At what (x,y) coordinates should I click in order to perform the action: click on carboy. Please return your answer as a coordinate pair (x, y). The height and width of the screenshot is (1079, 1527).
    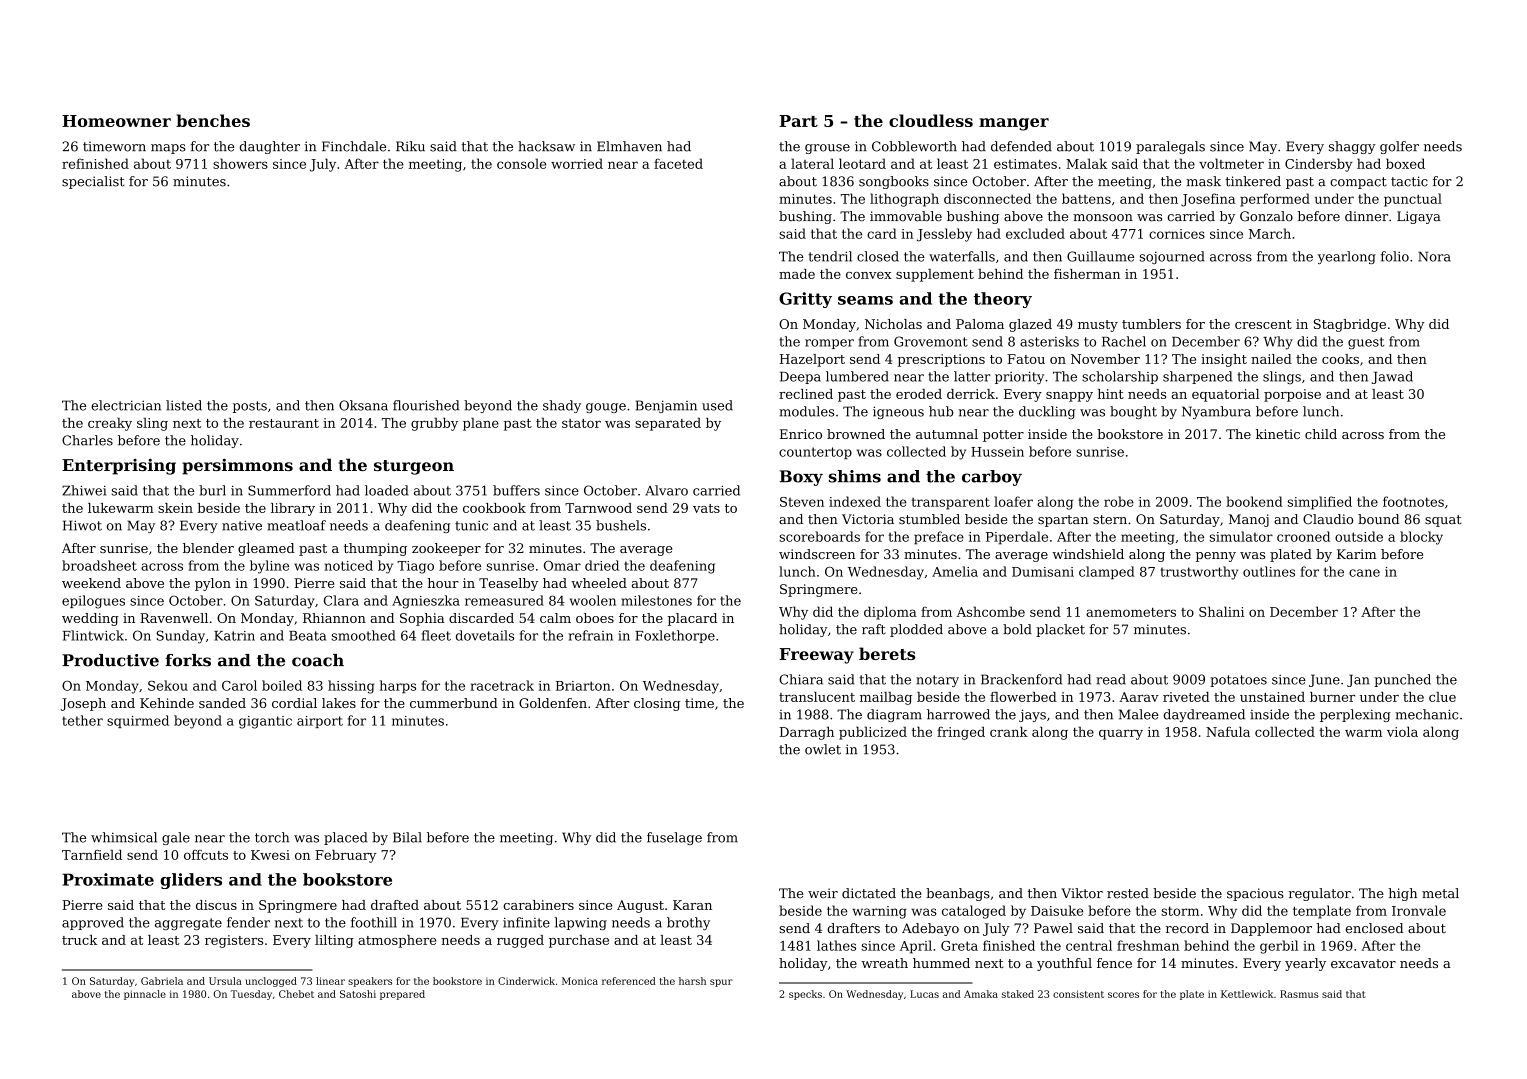
    Looking at the image, I should click on (992, 478).
